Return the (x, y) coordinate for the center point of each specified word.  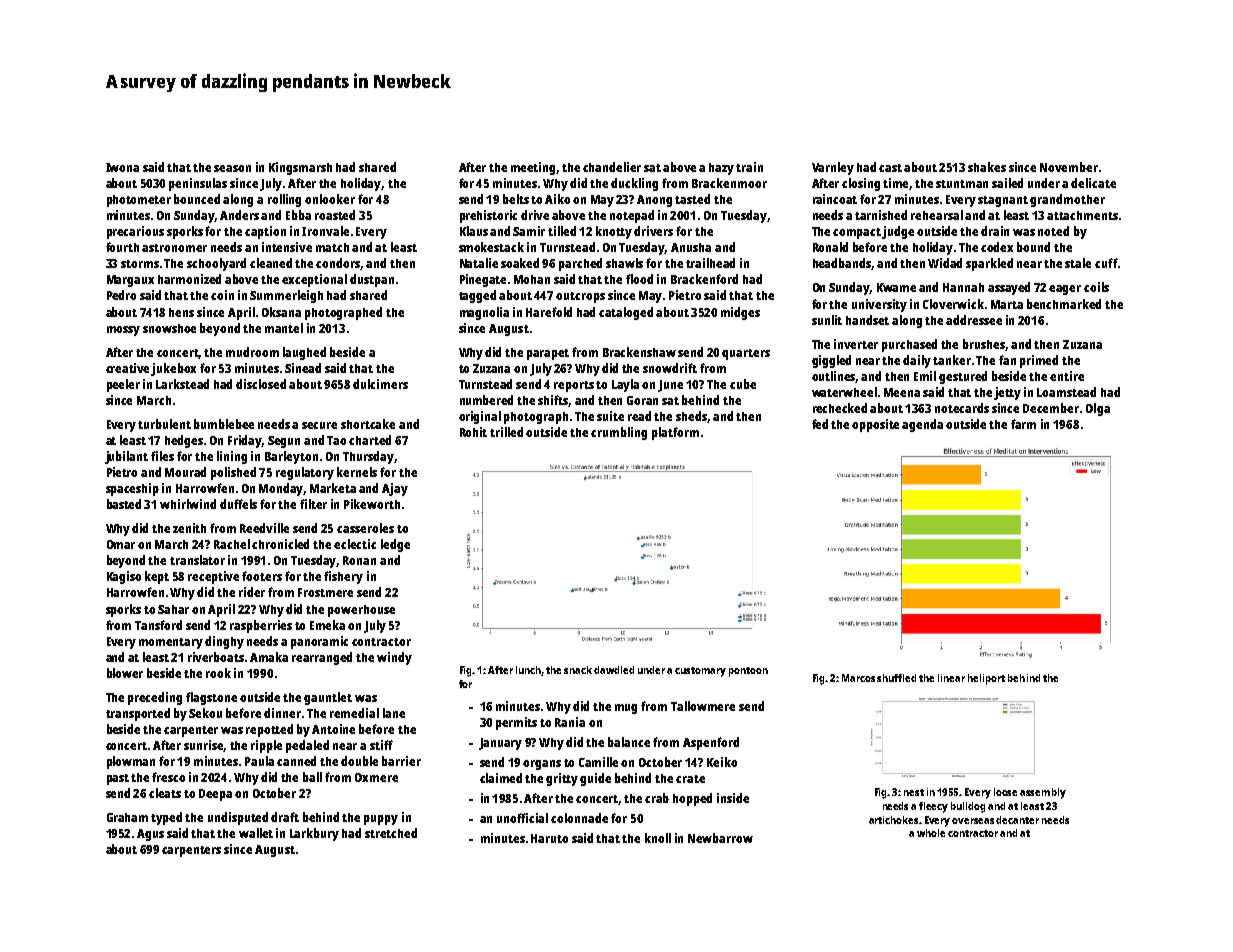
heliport (986, 679)
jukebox (174, 369)
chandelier (612, 167)
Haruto (549, 838)
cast (890, 168)
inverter (856, 344)
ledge (395, 545)
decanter (1017, 820)
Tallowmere (703, 706)
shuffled (896, 678)
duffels (238, 504)
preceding (155, 698)
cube (743, 384)
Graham (127, 817)
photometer (139, 201)
